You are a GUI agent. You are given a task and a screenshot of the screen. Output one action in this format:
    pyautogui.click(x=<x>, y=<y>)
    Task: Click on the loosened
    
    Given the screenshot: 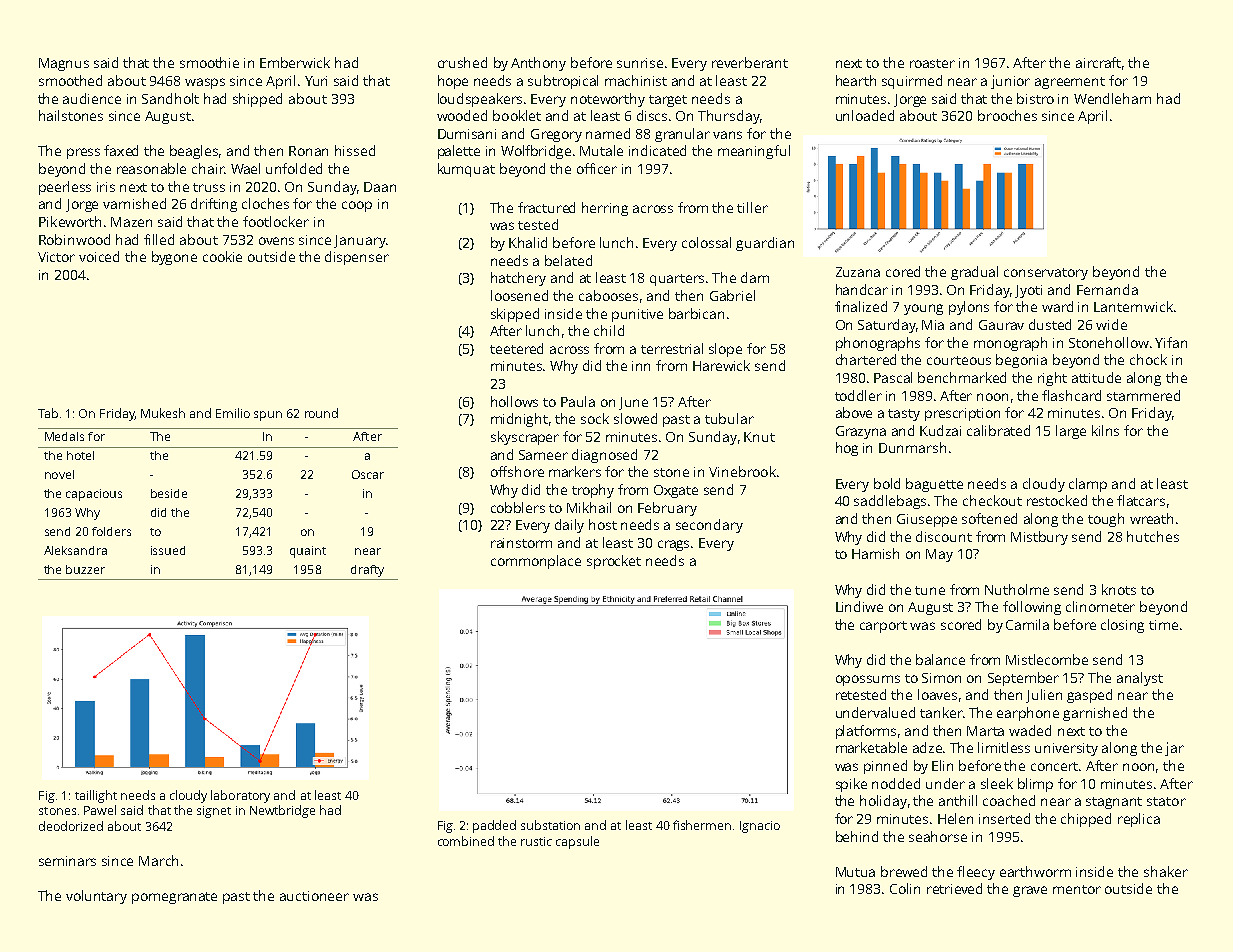 What is the action you would take?
    pyautogui.click(x=519, y=295)
